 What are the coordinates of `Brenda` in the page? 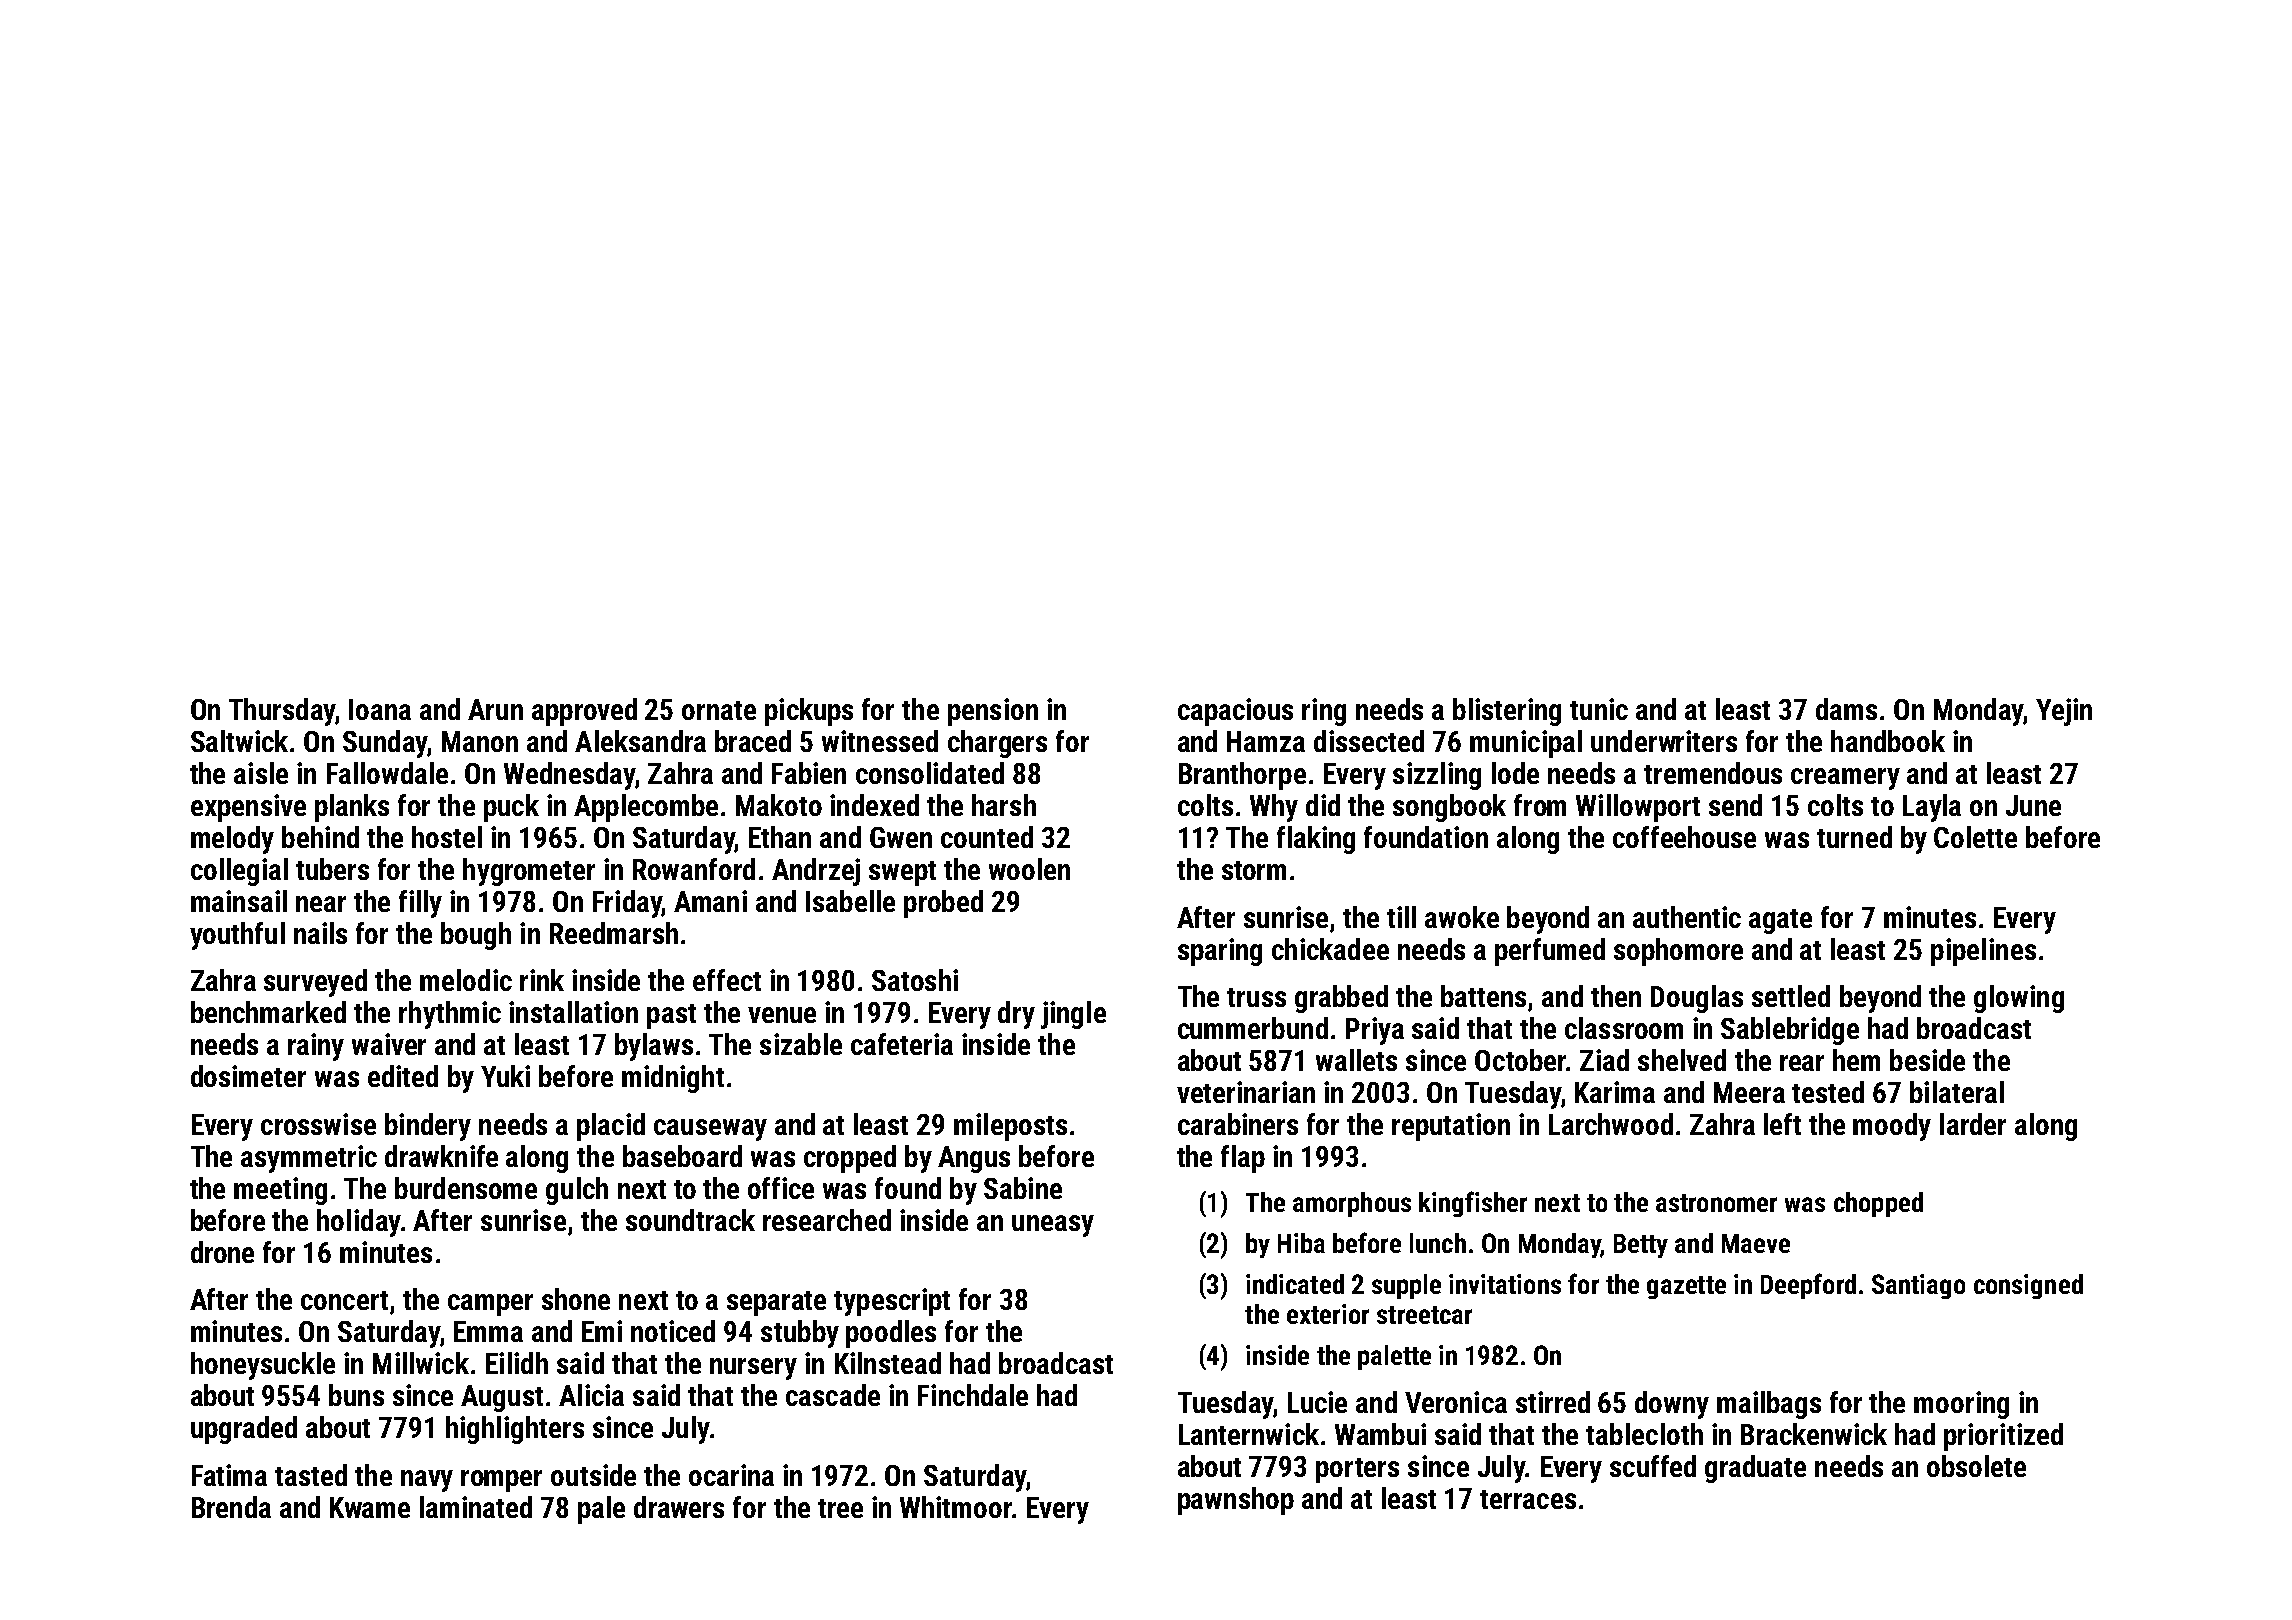 It's located at (231, 1507).
